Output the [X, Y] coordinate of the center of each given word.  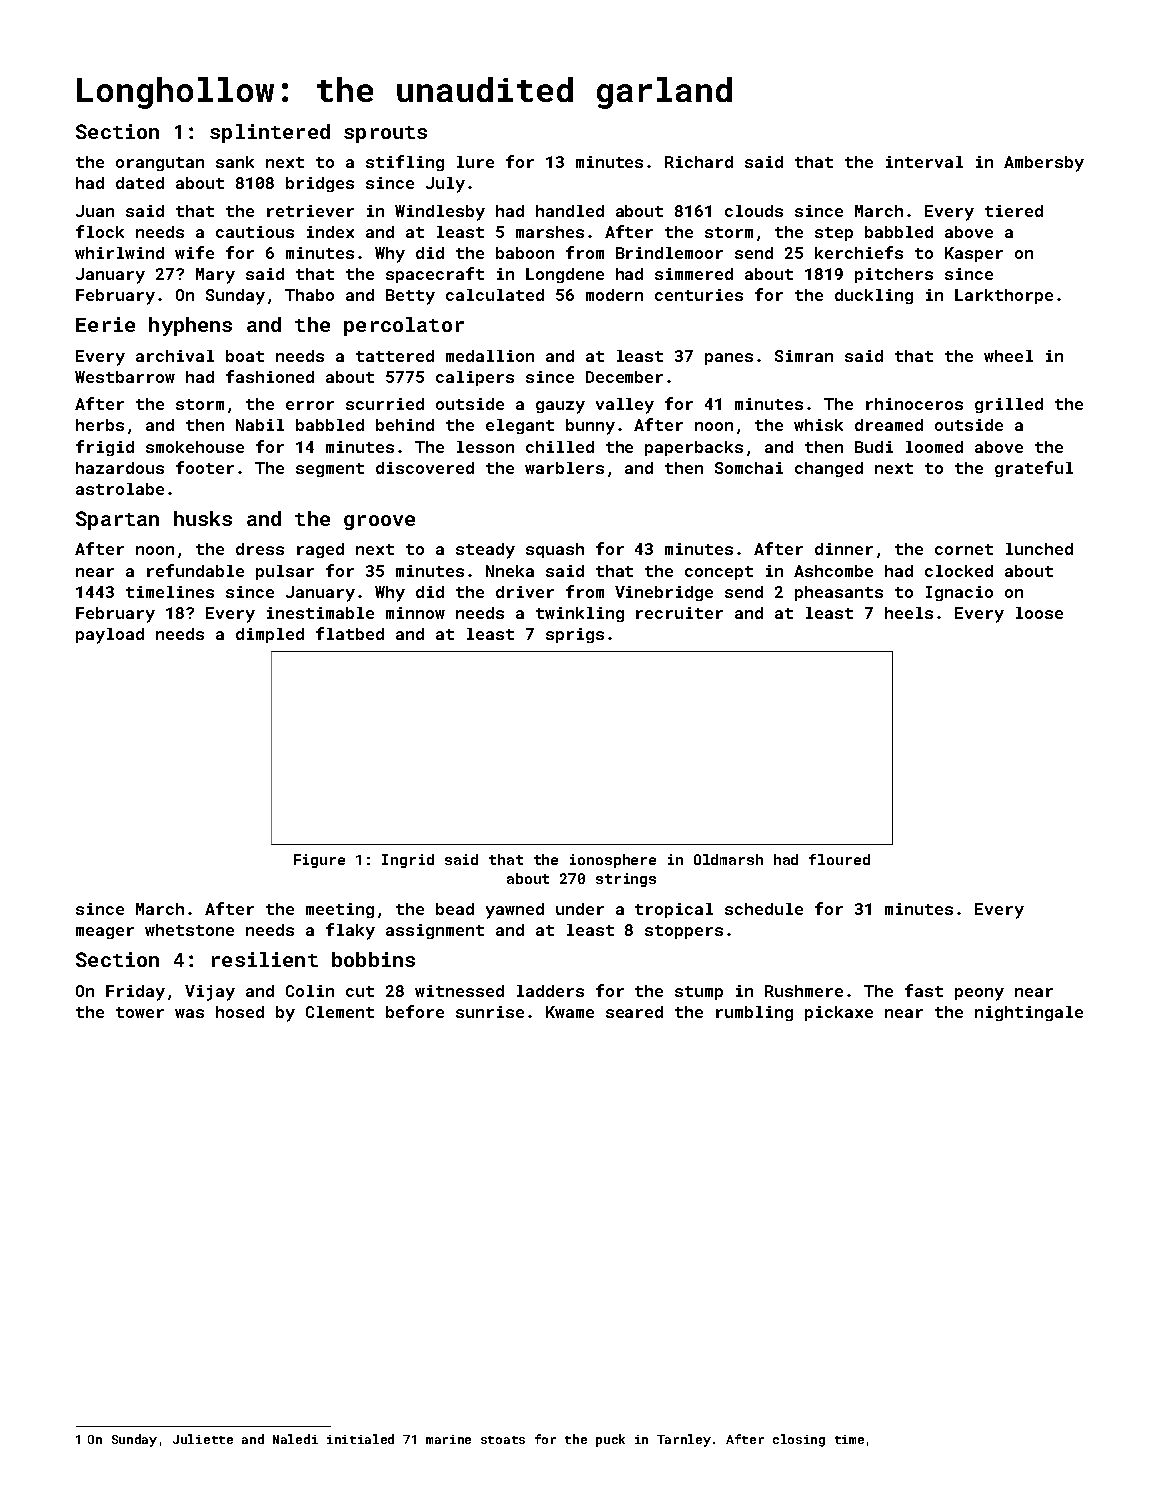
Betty [410, 297]
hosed [240, 1012]
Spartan [117, 520]
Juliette [203, 1439]
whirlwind [119, 253]
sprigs [575, 635]
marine [448, 1439]
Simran [804, 356]
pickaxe [839, 1013]
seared [634, 1012]
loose [1039, 613]
